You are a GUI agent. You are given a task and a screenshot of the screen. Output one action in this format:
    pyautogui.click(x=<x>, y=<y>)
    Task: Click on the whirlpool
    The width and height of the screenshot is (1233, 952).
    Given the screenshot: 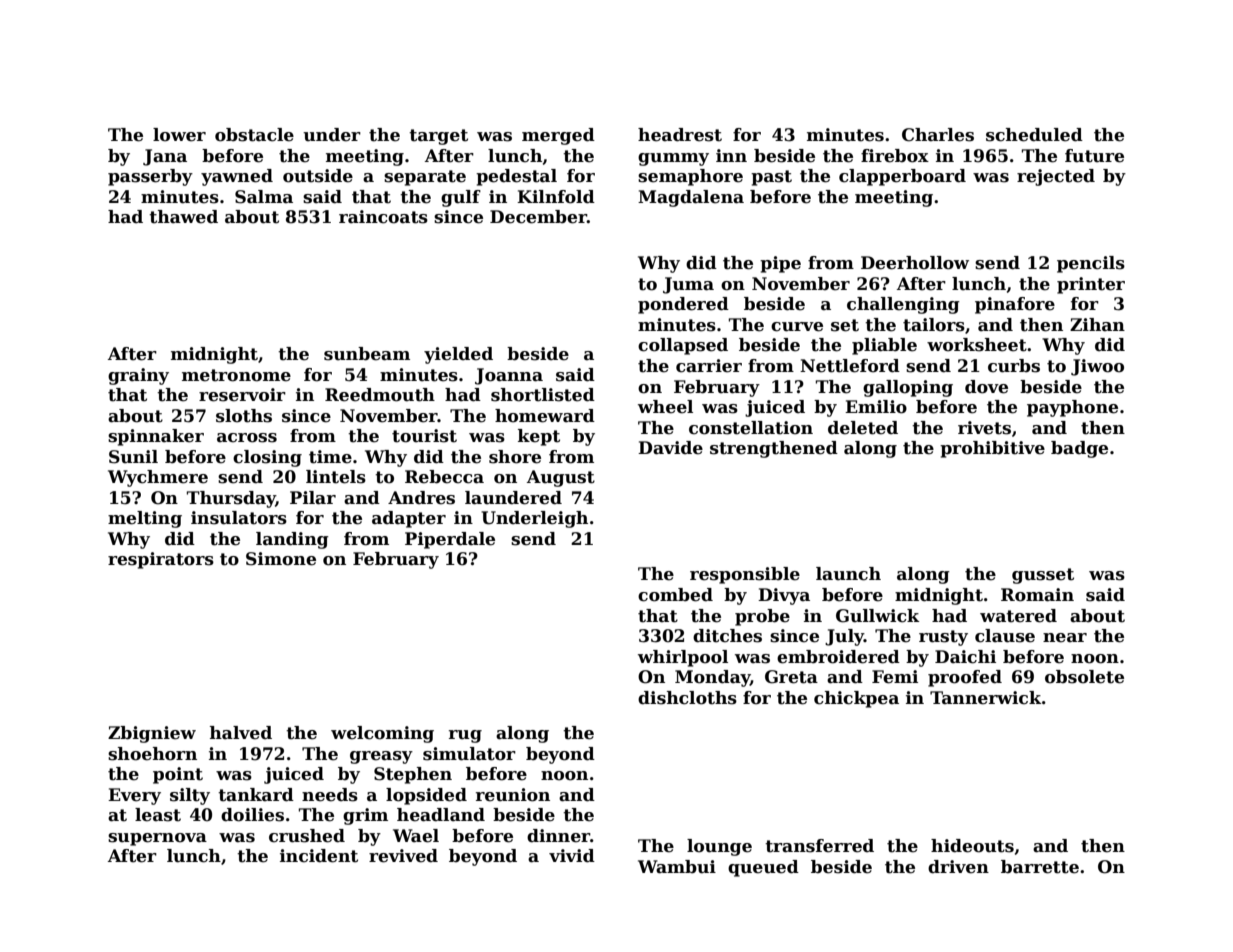 What is the action you would take?
    pyautogui.click(x=683, y=658)
